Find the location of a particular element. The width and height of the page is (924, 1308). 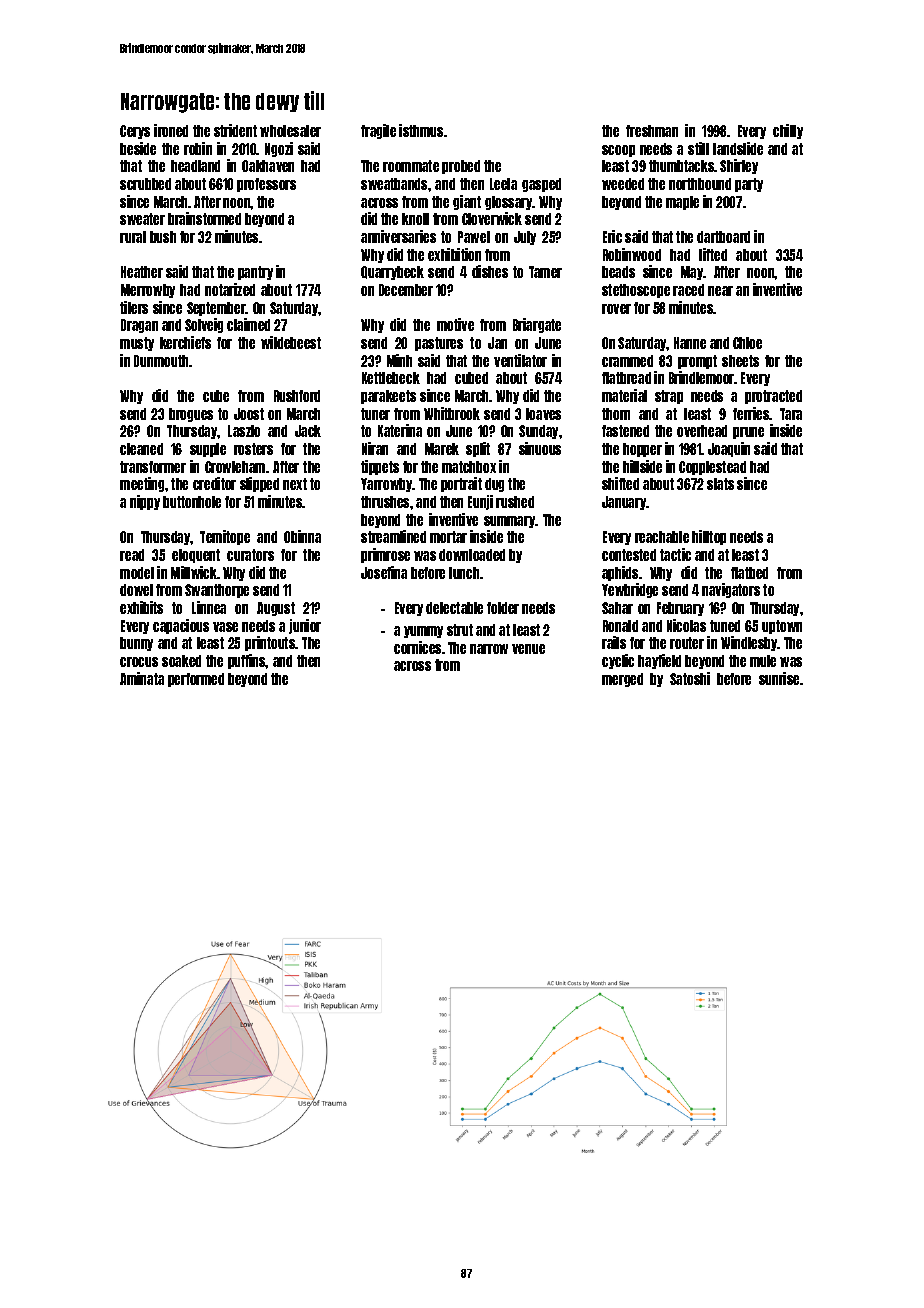

sheets is located at coordinates (740, 361).
